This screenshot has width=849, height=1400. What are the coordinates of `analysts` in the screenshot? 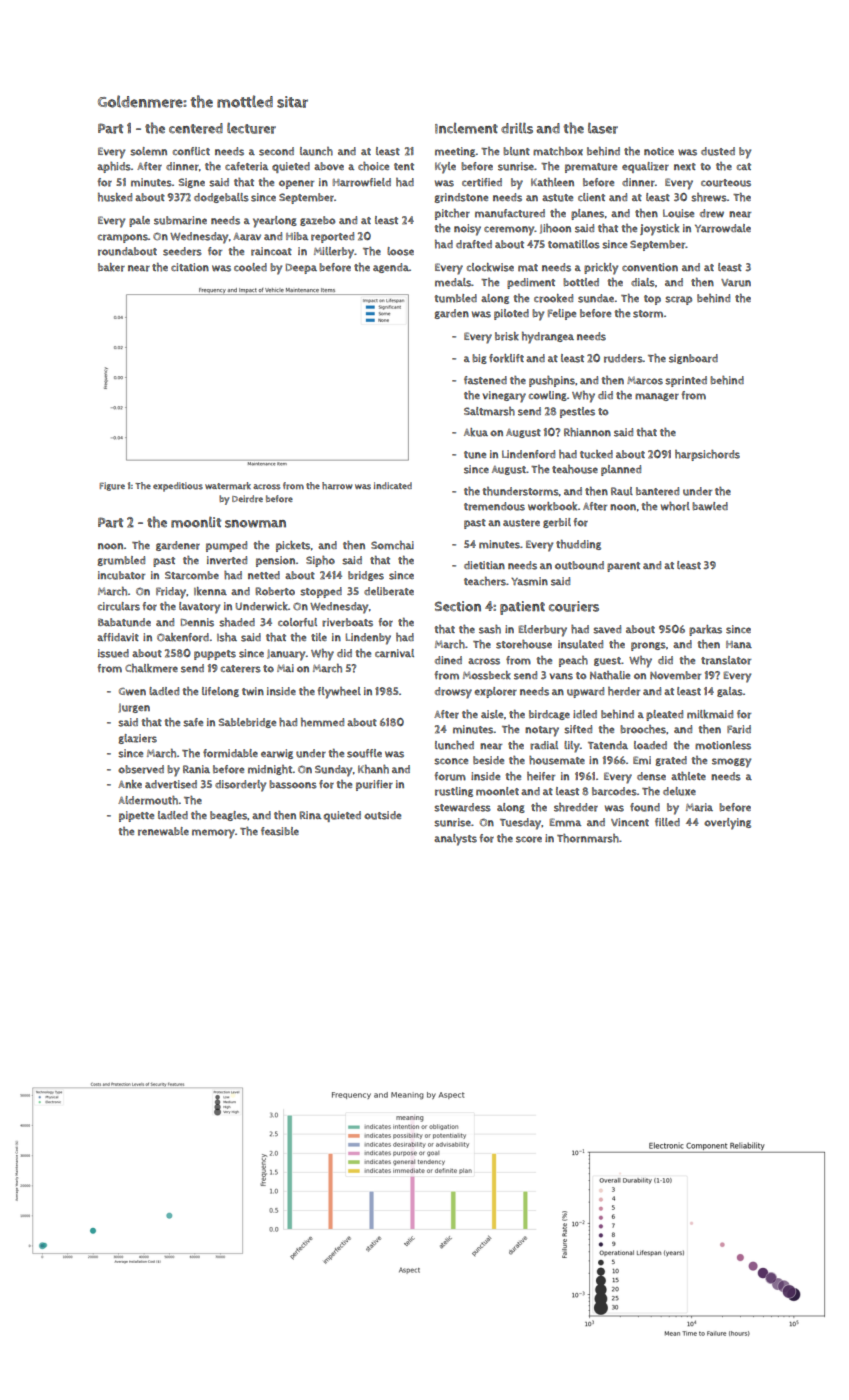 It's located at (455, 840).
